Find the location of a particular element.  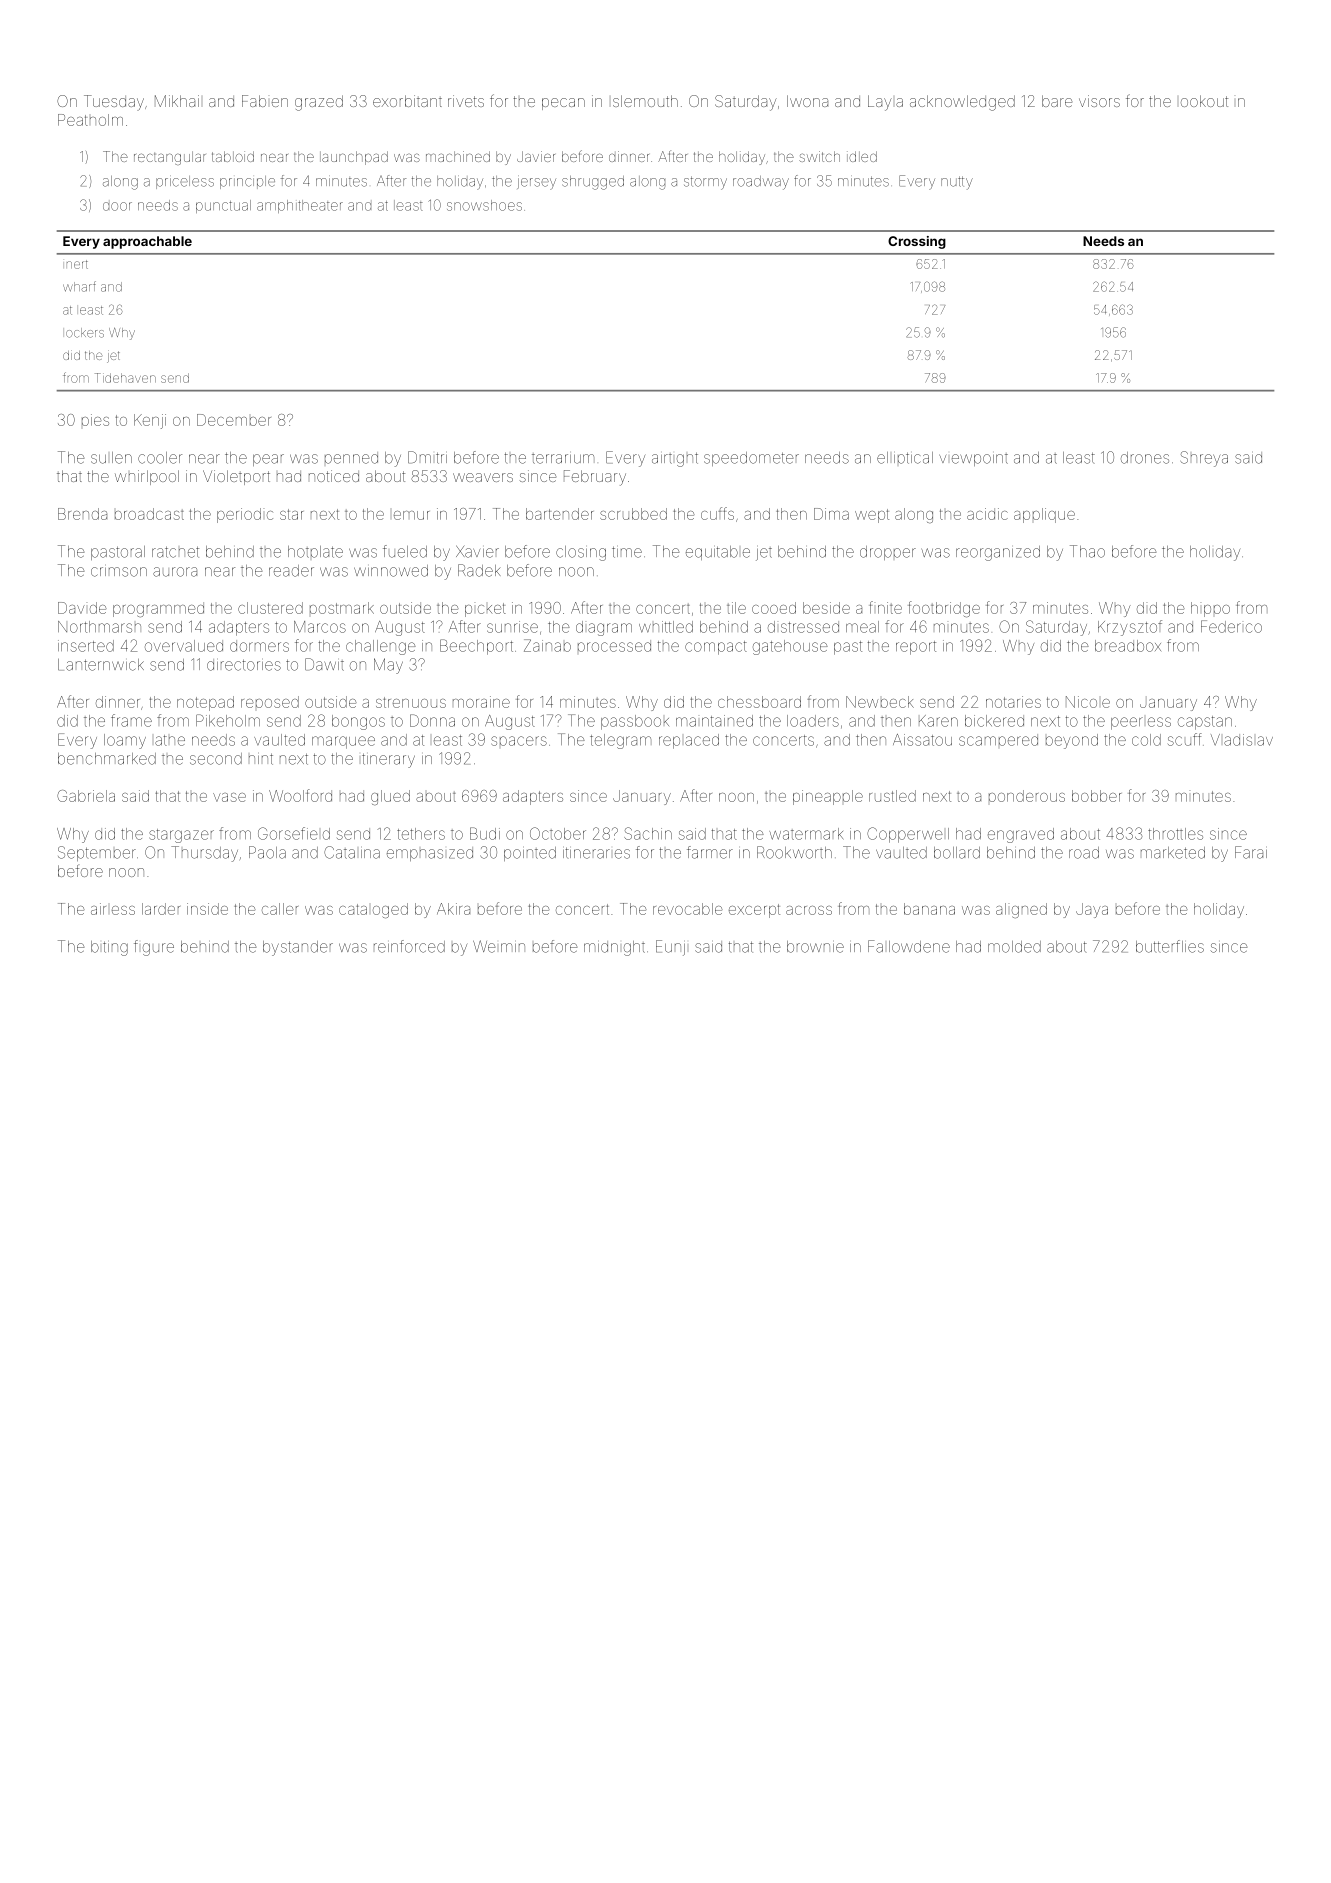

Shreya is located at coordinates (1204, 459).
